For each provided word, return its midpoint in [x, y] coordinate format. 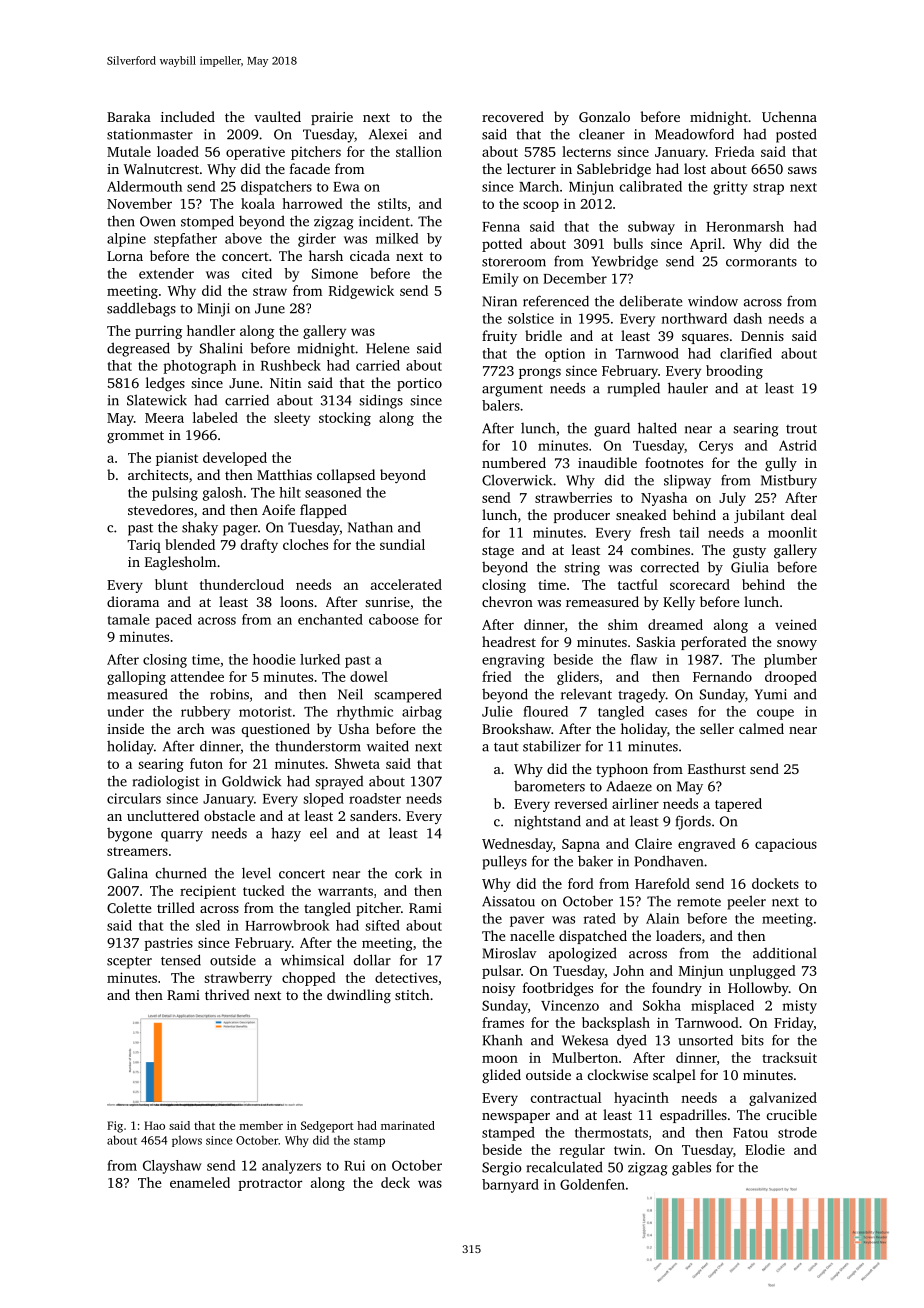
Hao [154, 1125]
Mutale [129, 151]
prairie [332, 118]
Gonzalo [604, 116]
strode [797, 1132]
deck [395, 1182]
